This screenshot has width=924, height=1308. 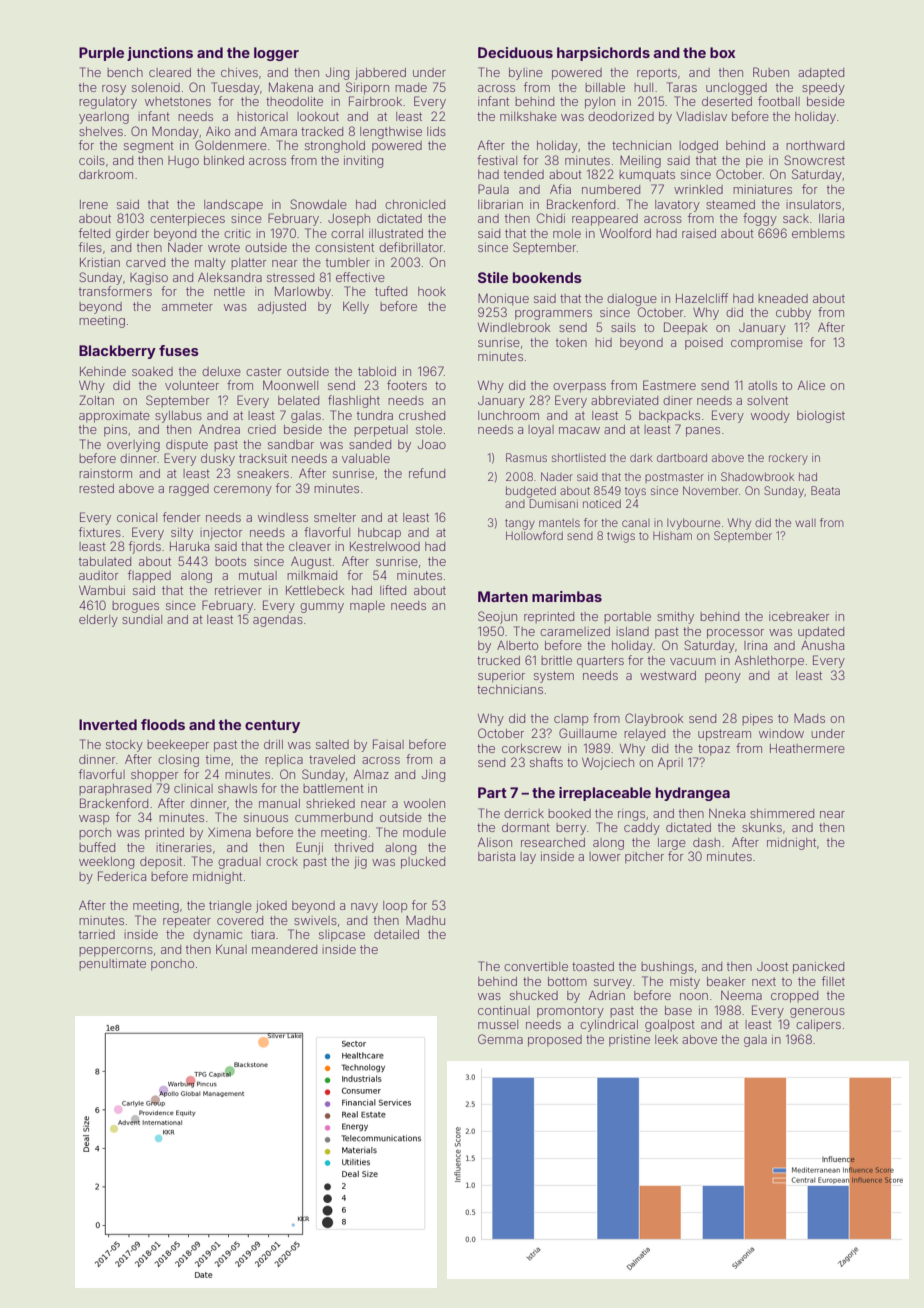 What do you see at coordinates (693, 524) in the screenshot?
I see `Ivybourne` at bounding box center [693, 524].
